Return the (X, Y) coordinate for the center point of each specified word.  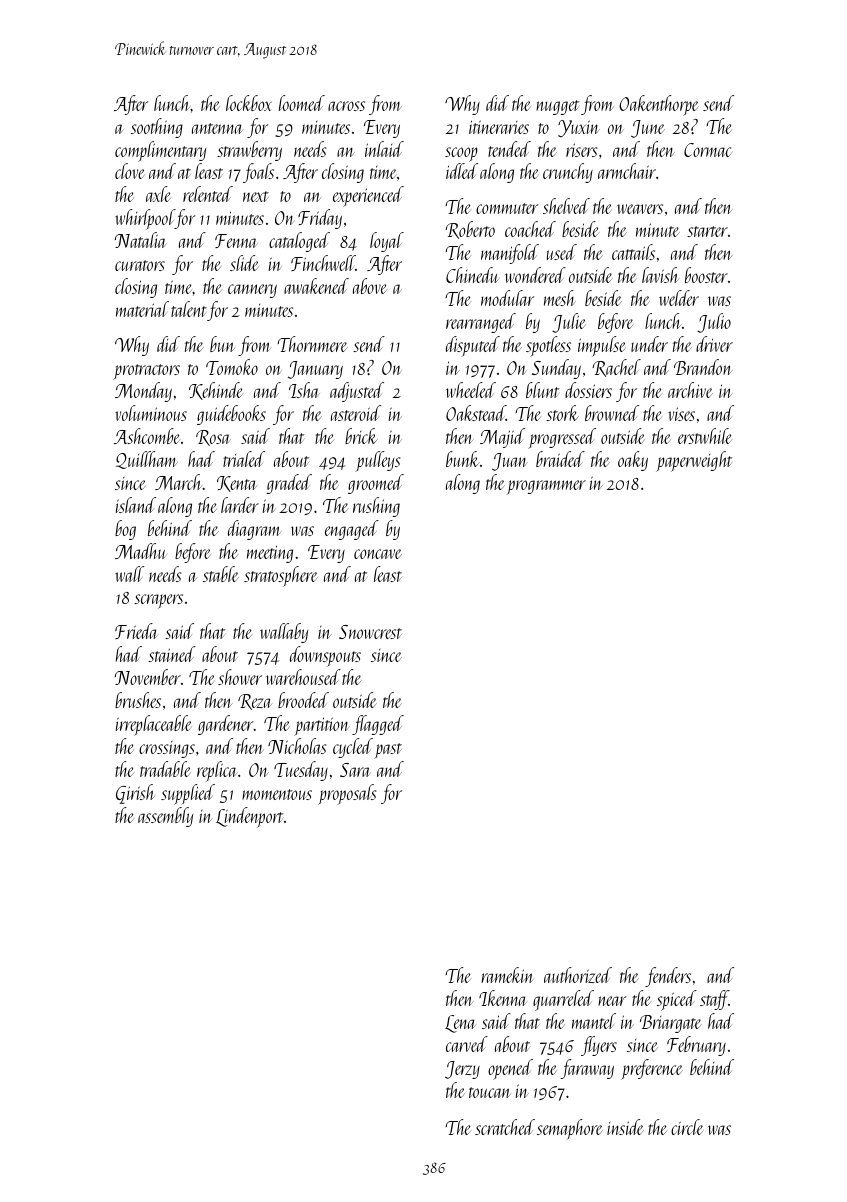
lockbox (249, 103)
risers (581, 150)
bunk (463, 459)
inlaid (384, 149)
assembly (165, 817)
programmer (546, 487)
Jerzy (462, 1070)
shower (240, 677)
